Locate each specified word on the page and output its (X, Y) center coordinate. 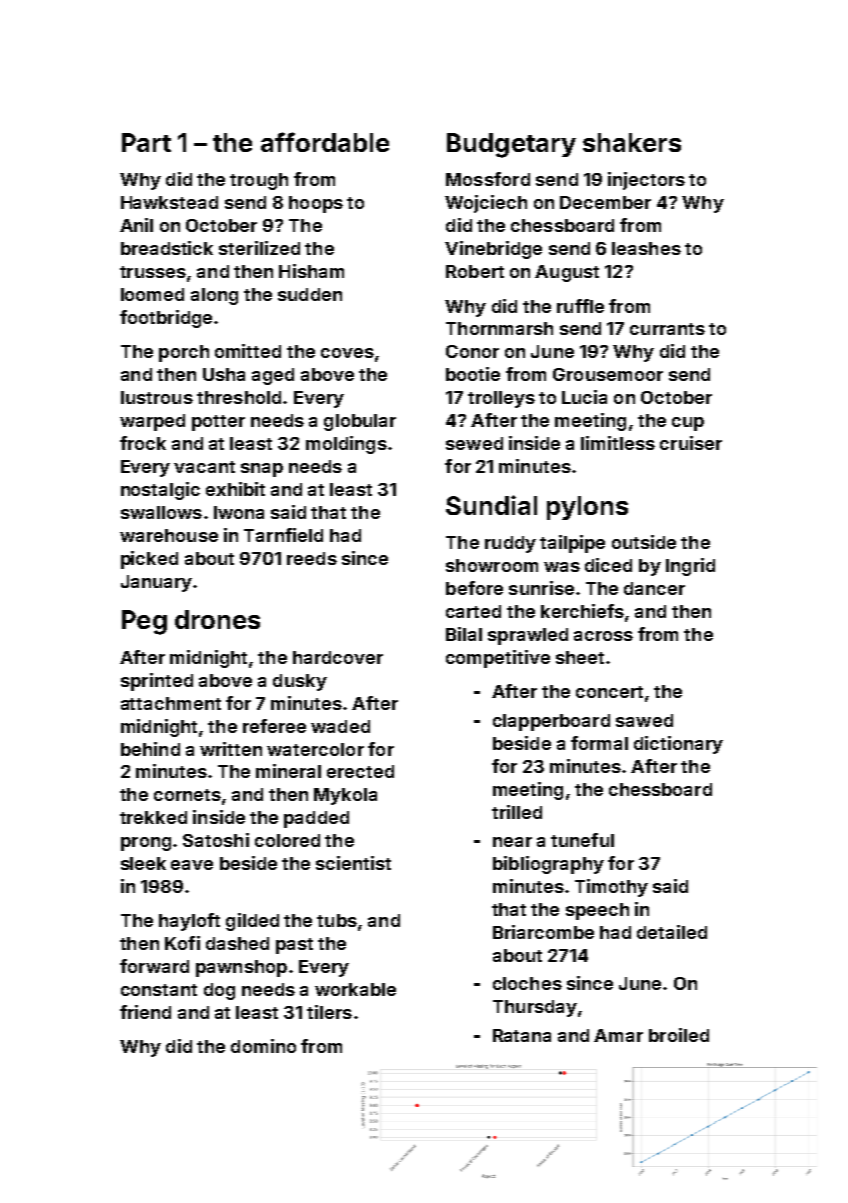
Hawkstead (169, 202)
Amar (618, 1035)
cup (688, 424)
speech (597, 911)
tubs (337, 920)
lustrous (157, 397)
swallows (161, 512)
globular (360, 422)
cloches (527, 983)
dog (219, 991)
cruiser (691, 443)
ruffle (580, 306)
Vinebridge (493, 250)
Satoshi (216, 840)
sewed (474, 443)
